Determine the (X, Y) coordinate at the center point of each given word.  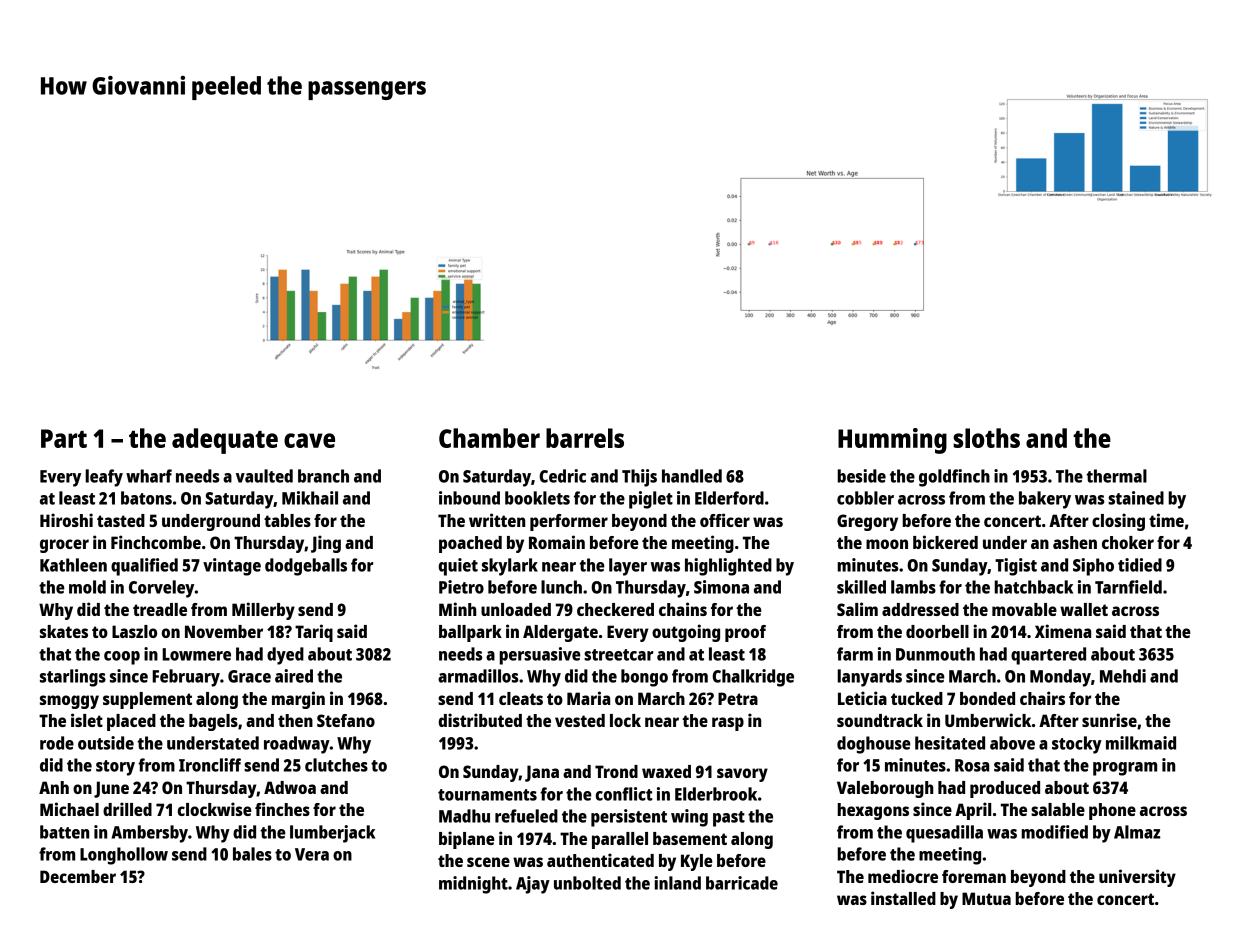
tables (287, 520)
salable (1058, 809)
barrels (585, 438)
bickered (945, 542)
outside (106, 743)
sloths (986, 438)
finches (282, 809)
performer (569, 522)
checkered (615, 609)
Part (64, 438)
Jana (542, 773)
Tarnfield (1128, 587)
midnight (473, 885)
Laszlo (134, 631)
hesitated (950, 743)
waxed (666, 771)
